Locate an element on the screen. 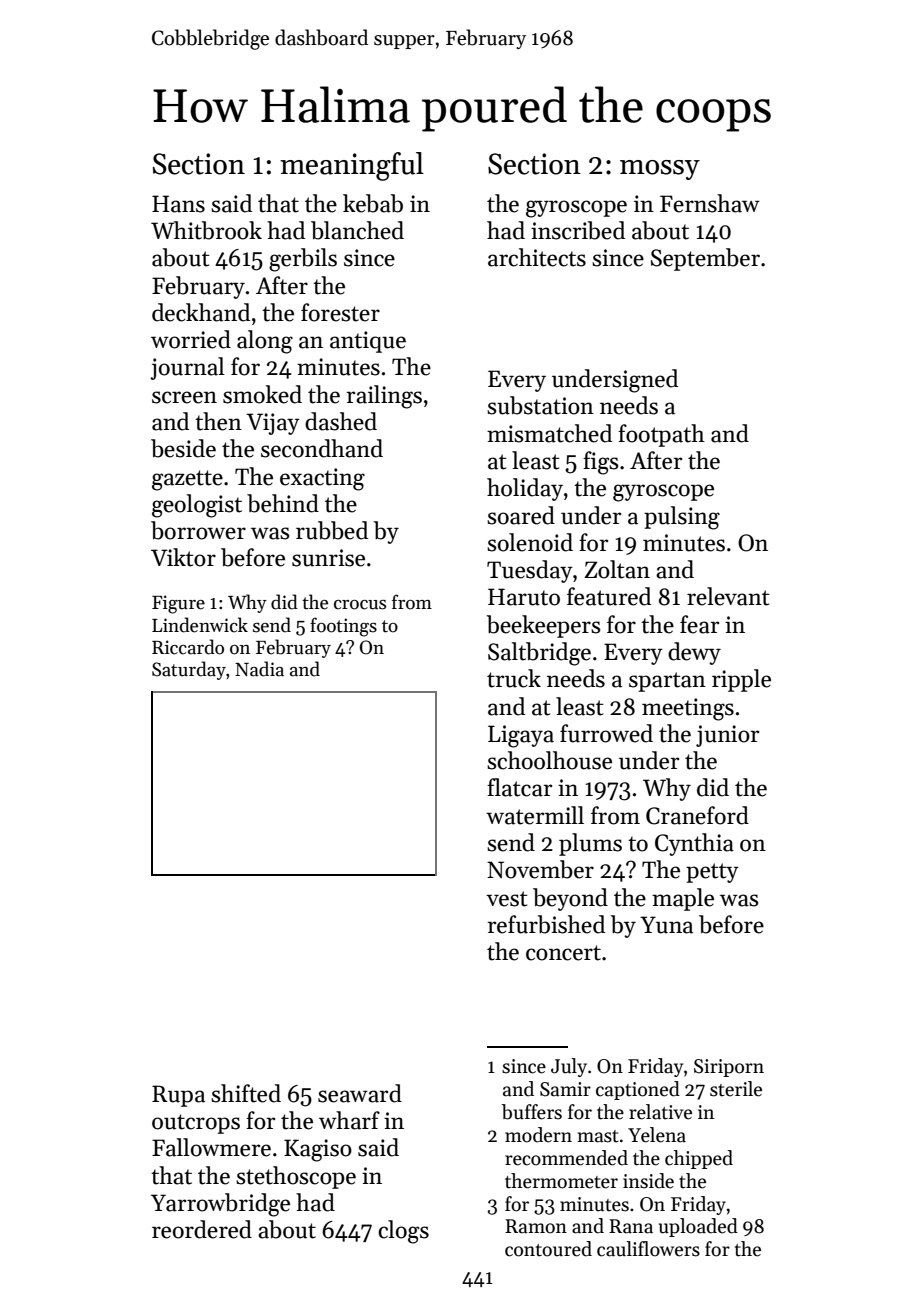 The width and height of the screenshot is (924, 1311). uploaded is located at coordinates (698, 1227).
